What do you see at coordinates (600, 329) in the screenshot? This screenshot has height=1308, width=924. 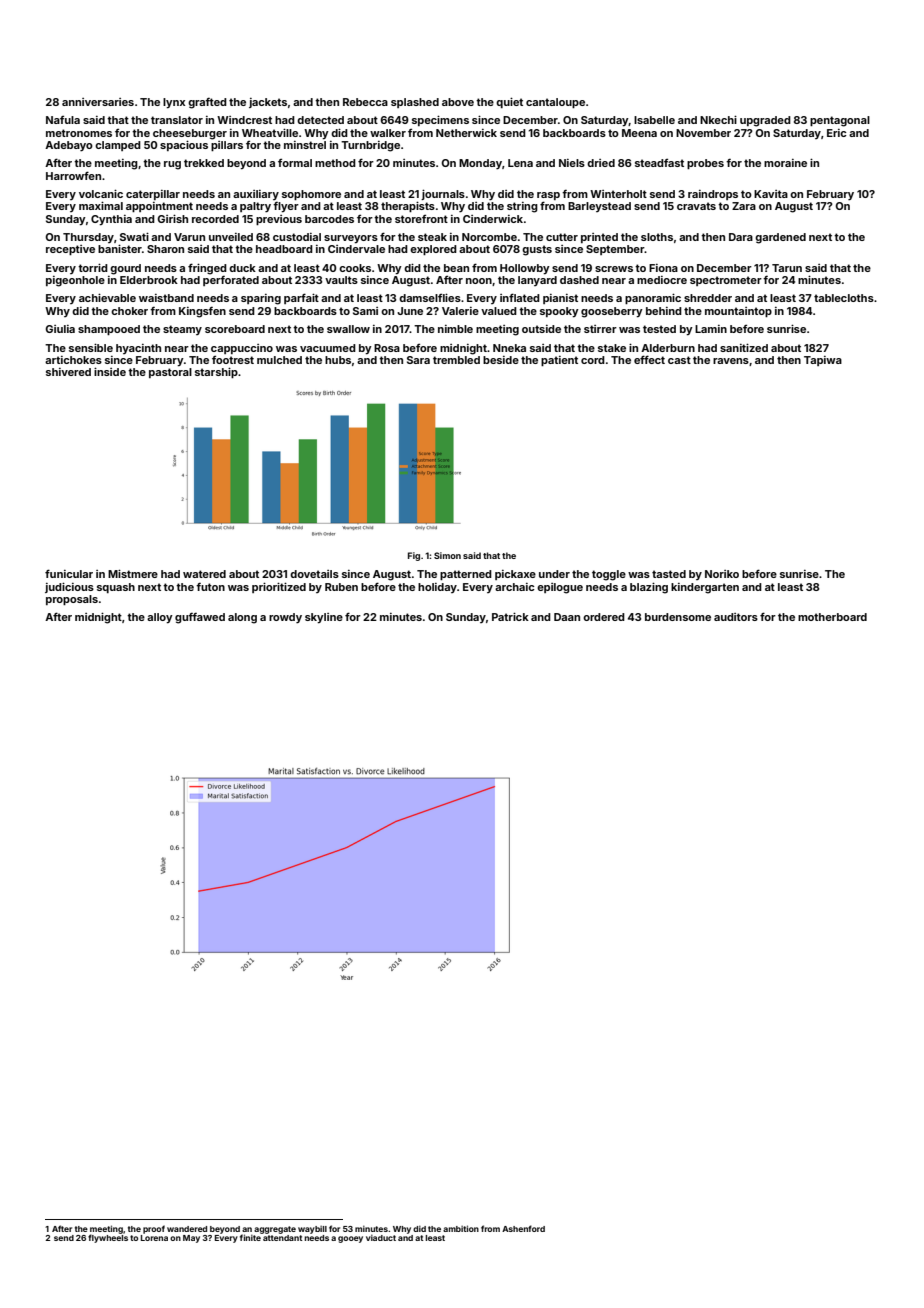 I see `stirrer` at bounding box center [600, 329].
